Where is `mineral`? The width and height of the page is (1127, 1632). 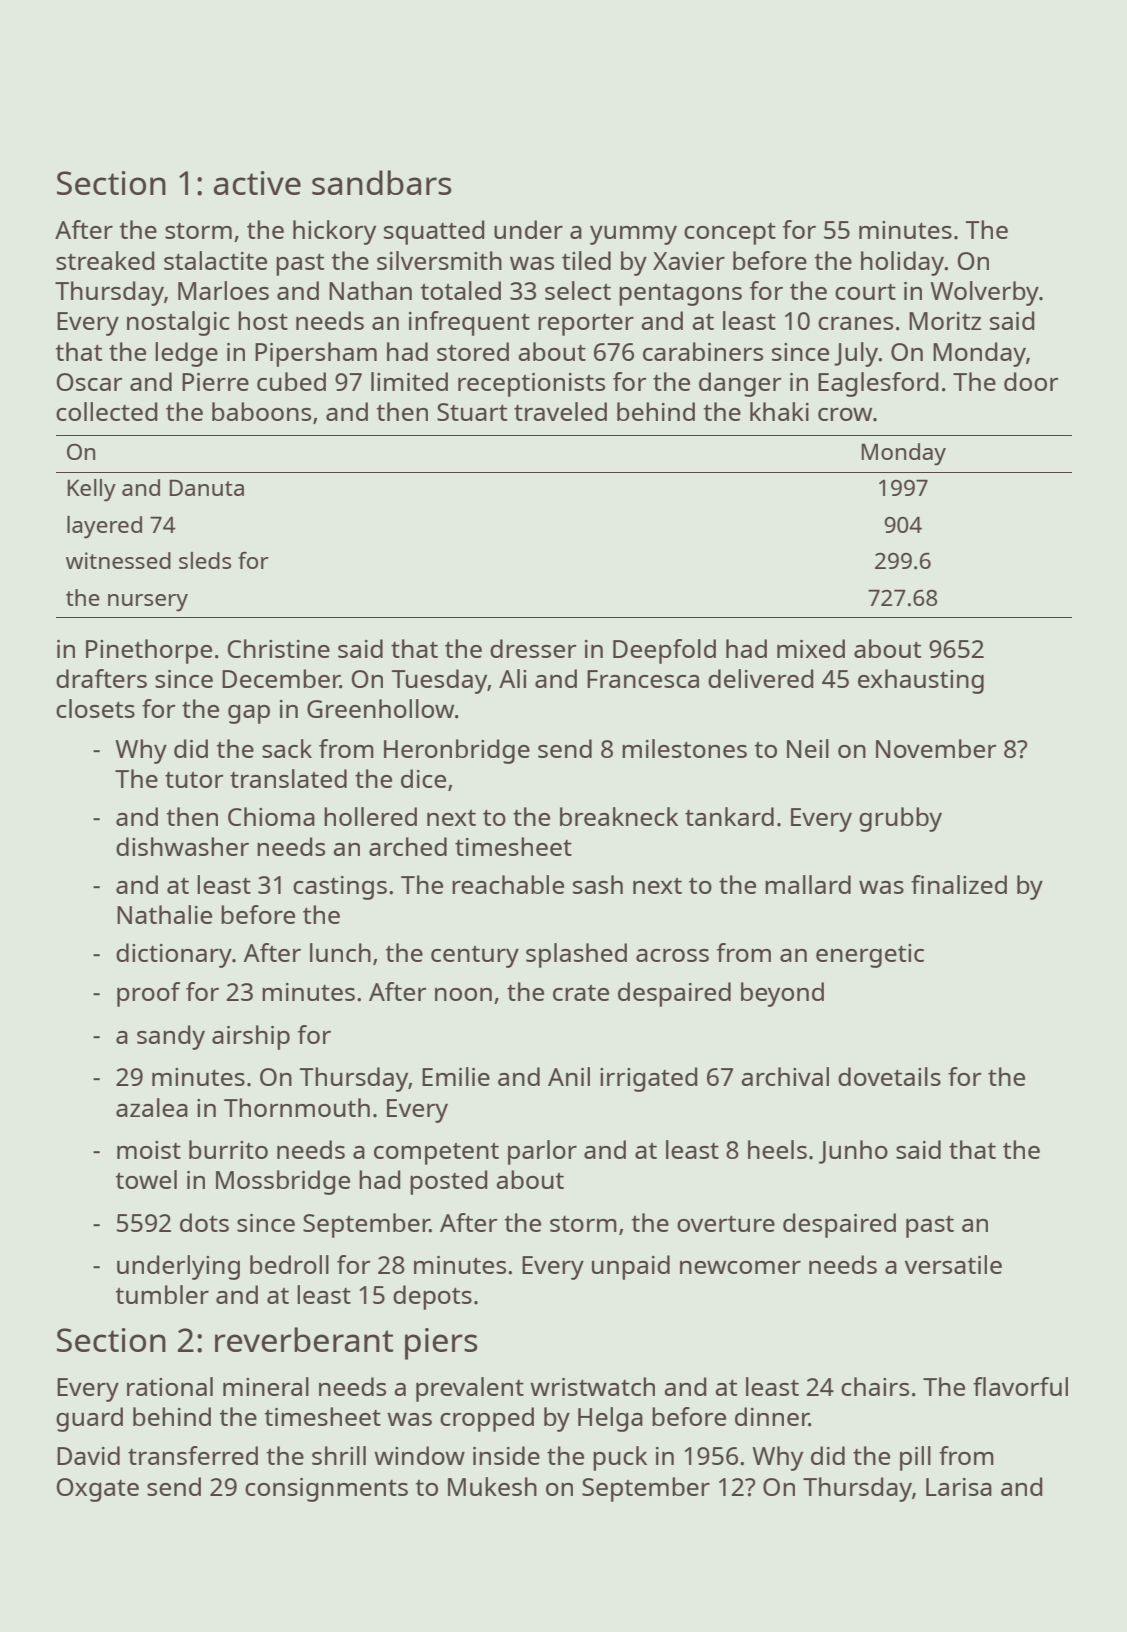
mineral is located at coordinates (266, 1386).
